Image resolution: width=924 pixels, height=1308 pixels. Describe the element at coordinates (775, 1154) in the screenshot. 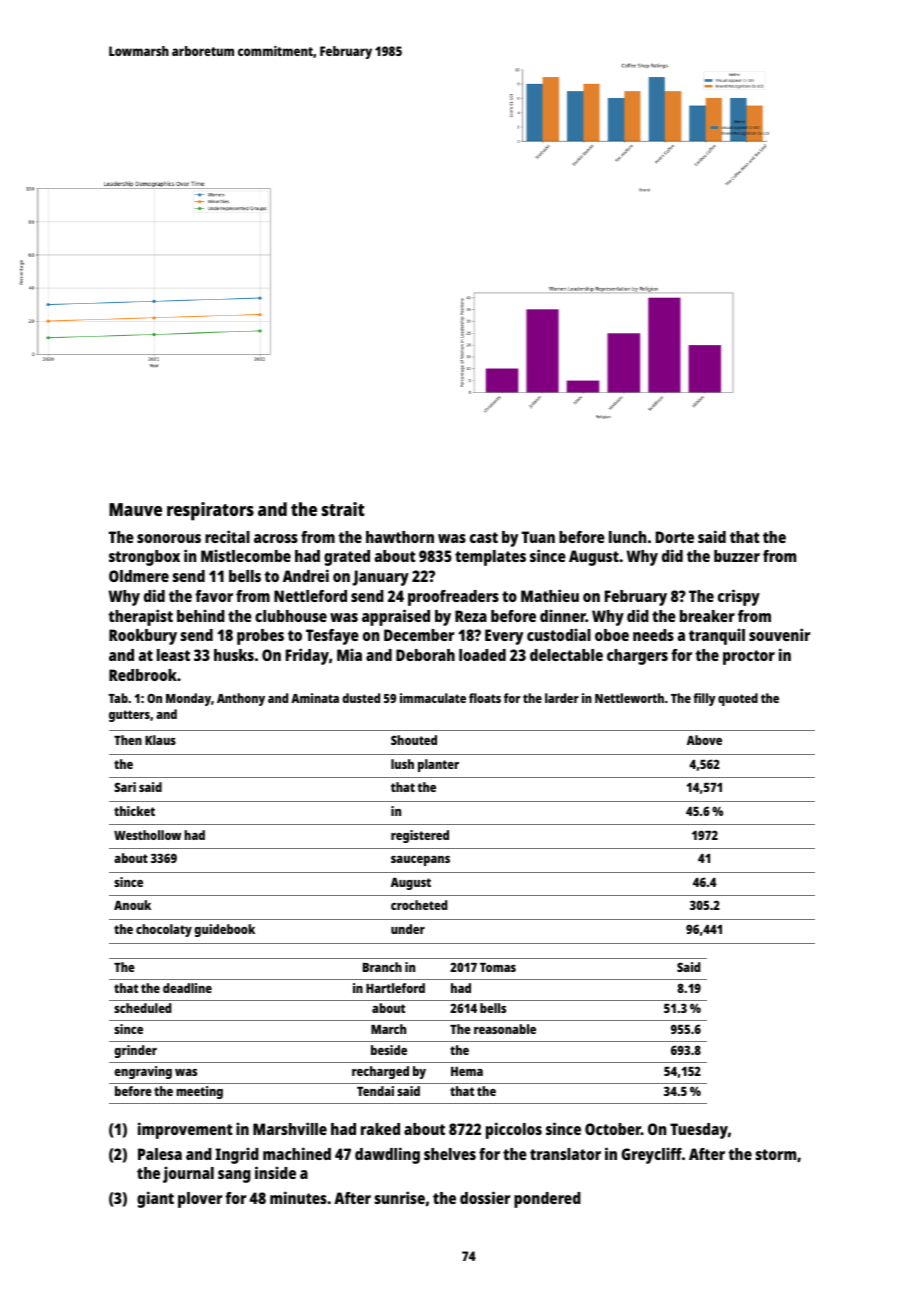

I see `storm` at that location.
